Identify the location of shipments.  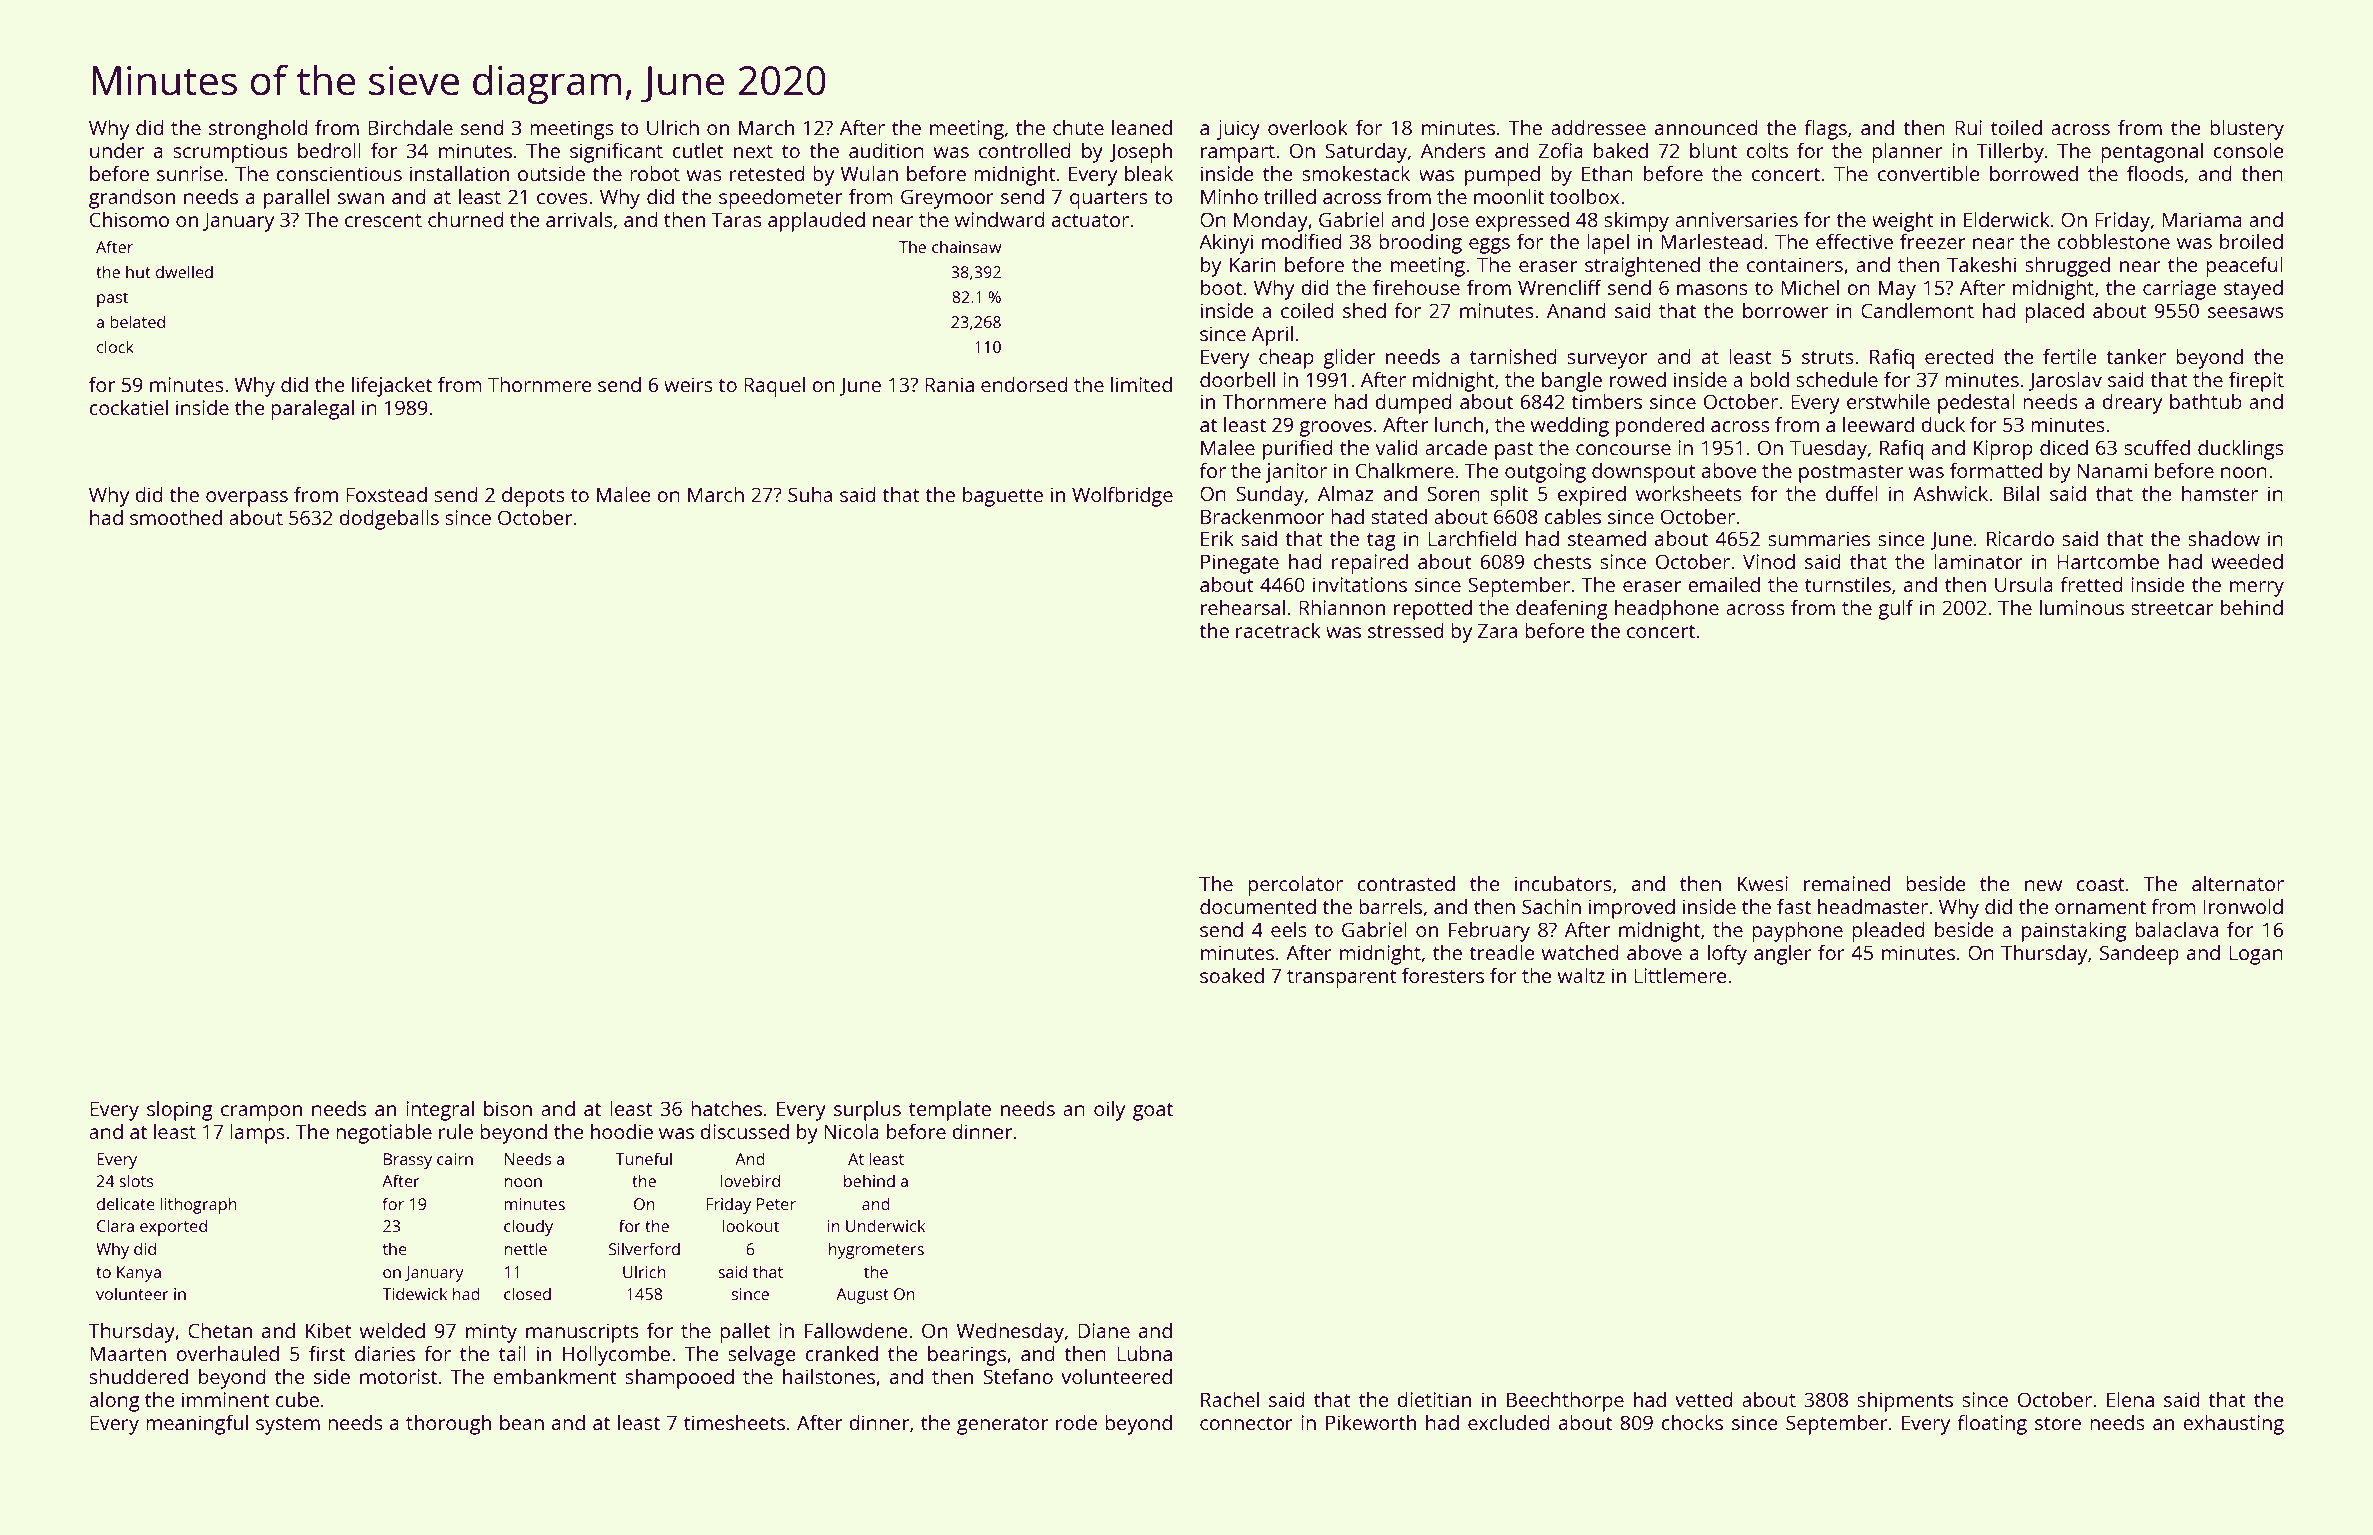
(1905, 1402).
